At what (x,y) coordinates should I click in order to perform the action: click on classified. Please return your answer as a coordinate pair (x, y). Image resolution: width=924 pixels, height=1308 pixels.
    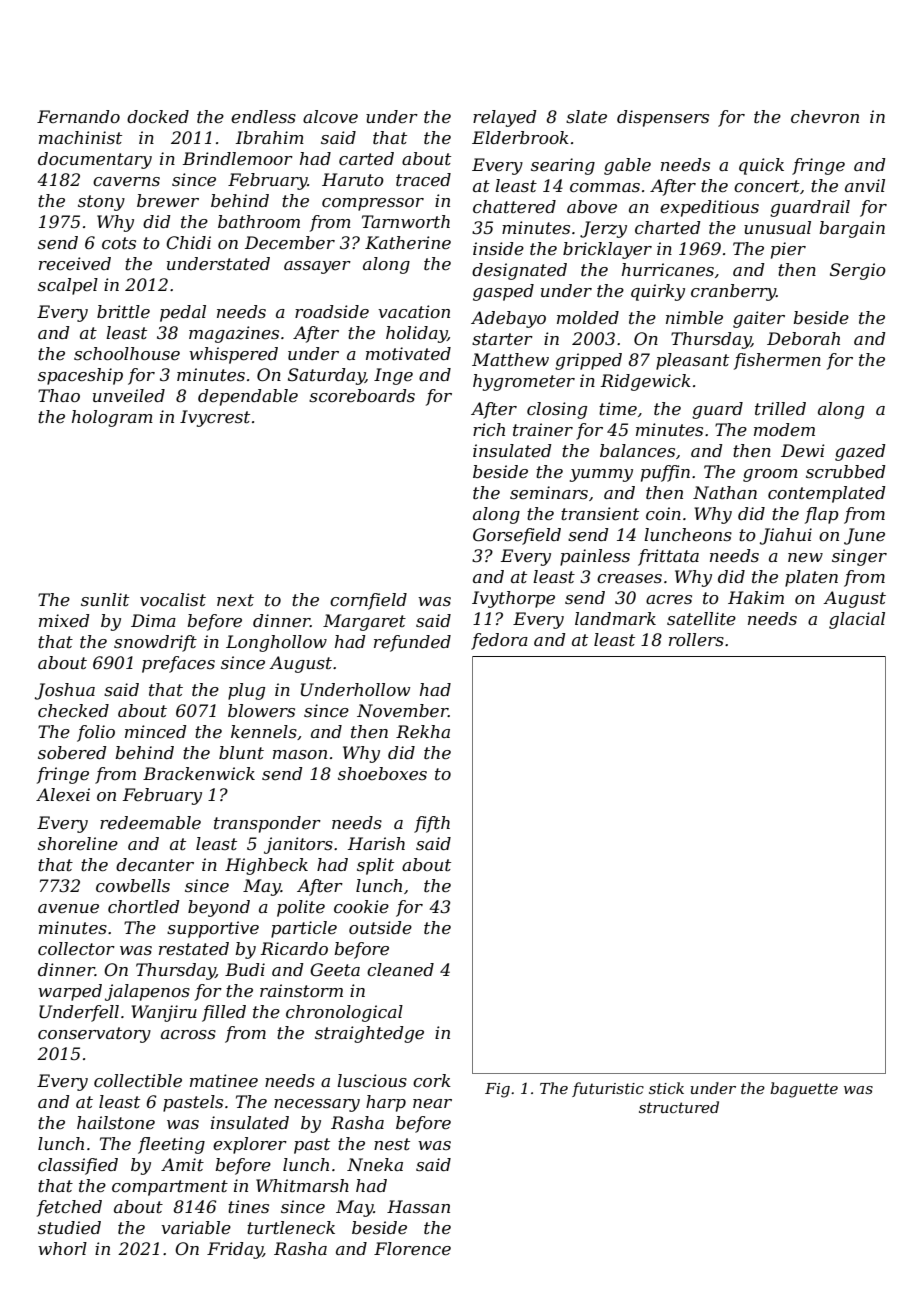
    Looking at the image, I should click on (78, 1166).
